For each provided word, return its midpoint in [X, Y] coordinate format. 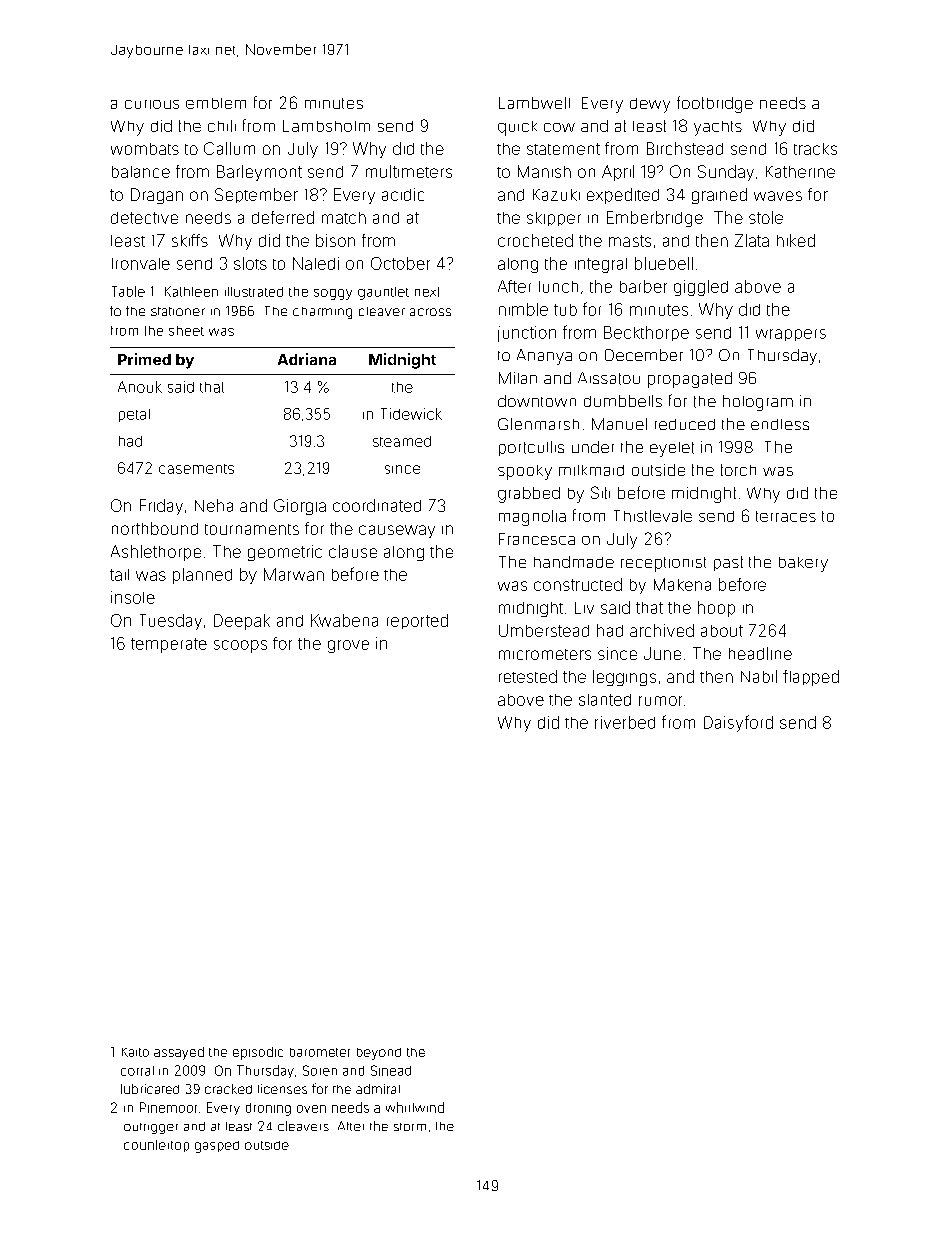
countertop [156, 1146]
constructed [578, 584]
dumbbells [623, 401]
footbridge [715, 104]
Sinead [391, 1070]
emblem [216, 103]
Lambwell [534, 103]
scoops [240, 646]
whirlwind [415, 1107]
